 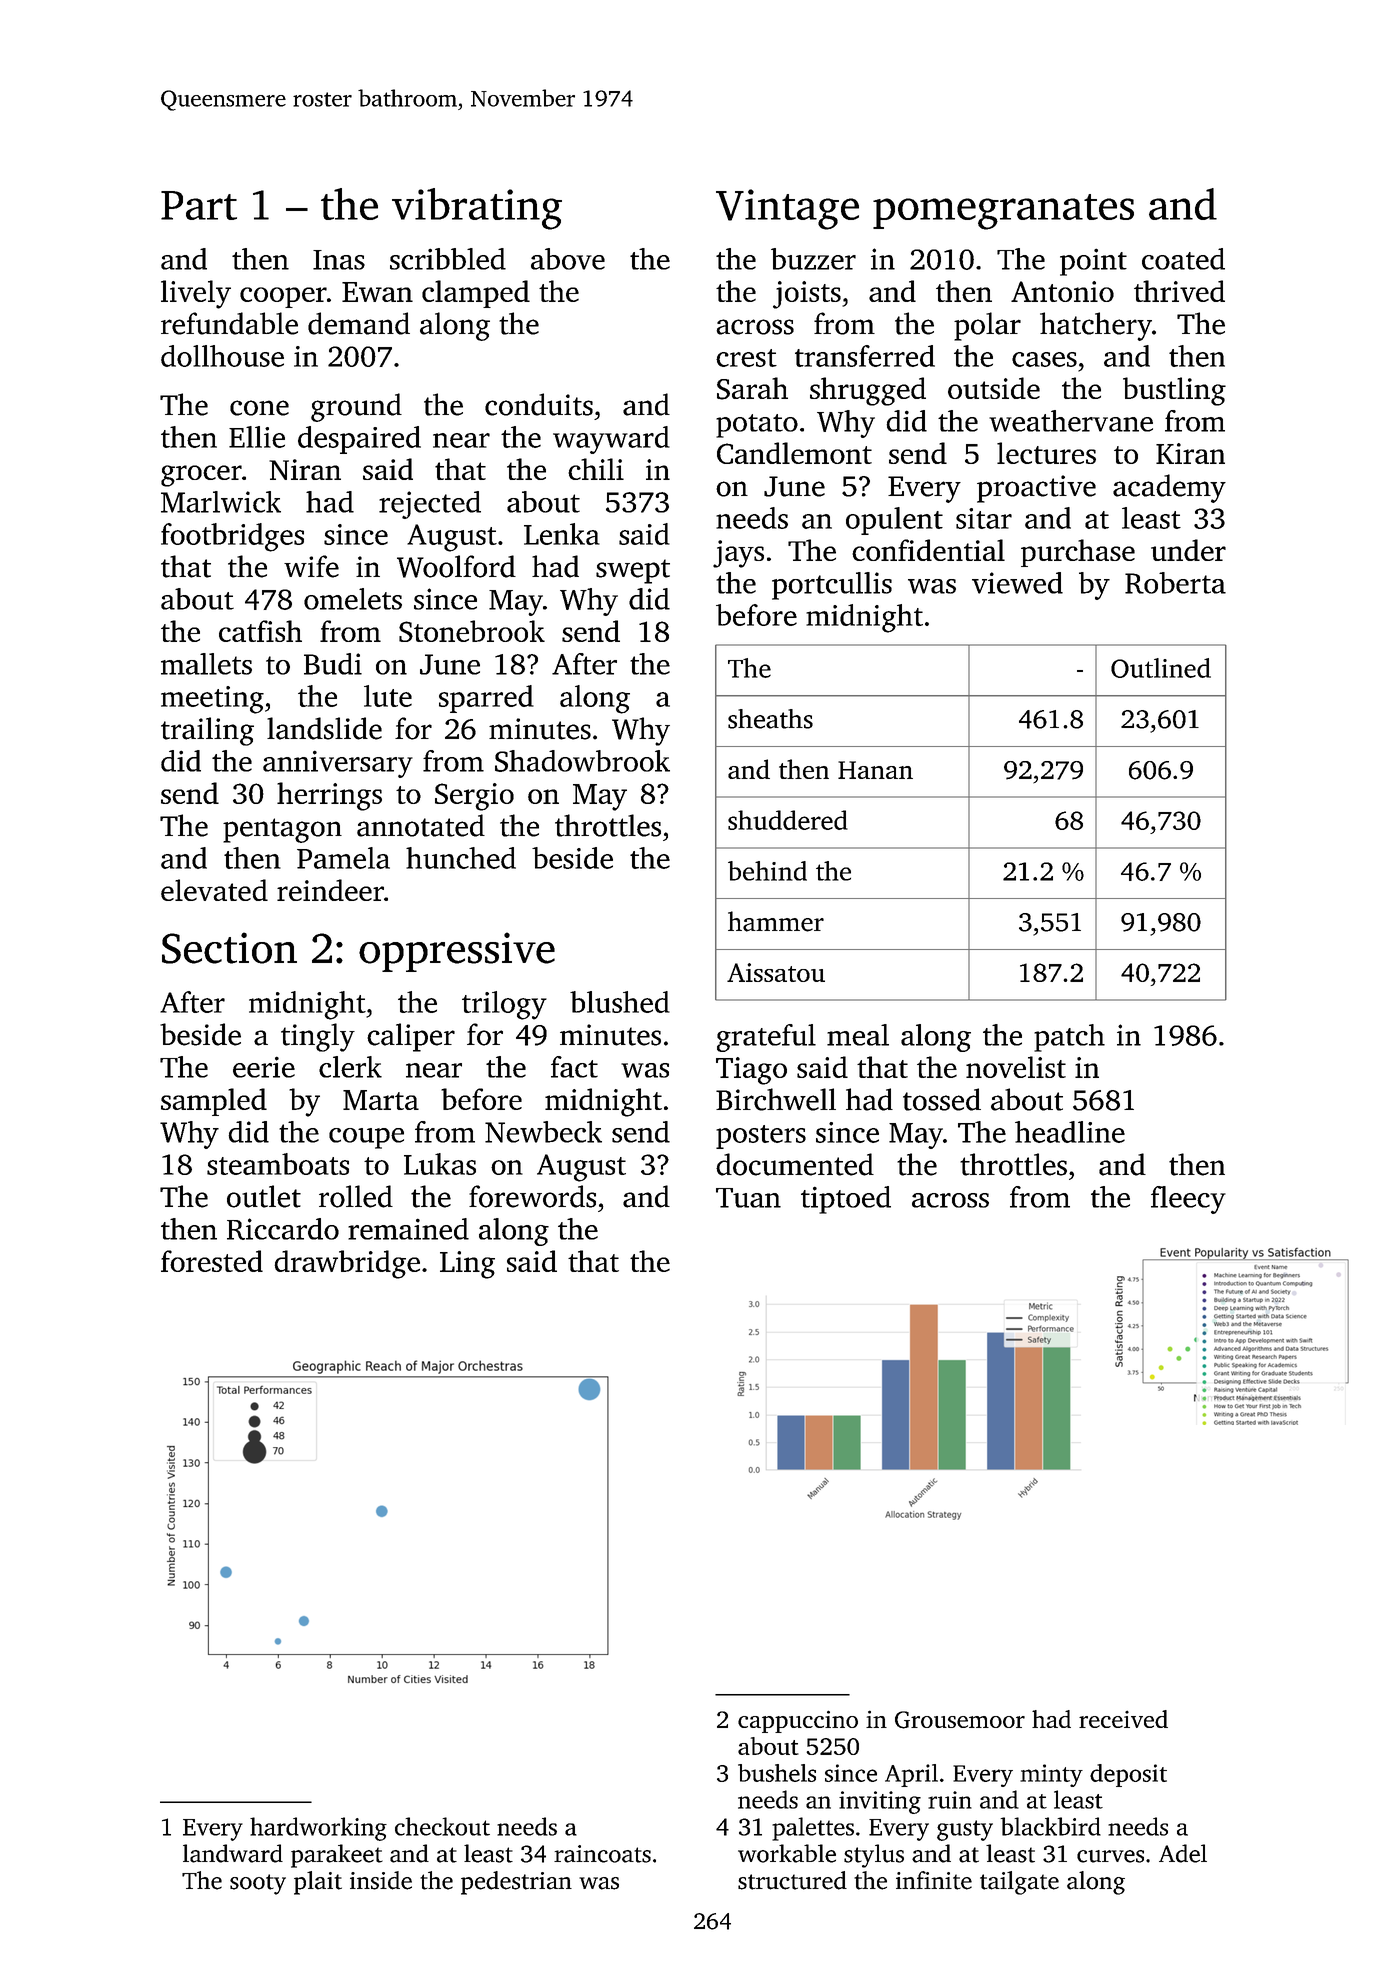 What do you see at coordinates (620, 1002) in the document?
I see `blushed` at bounding box center [620, 1002].
